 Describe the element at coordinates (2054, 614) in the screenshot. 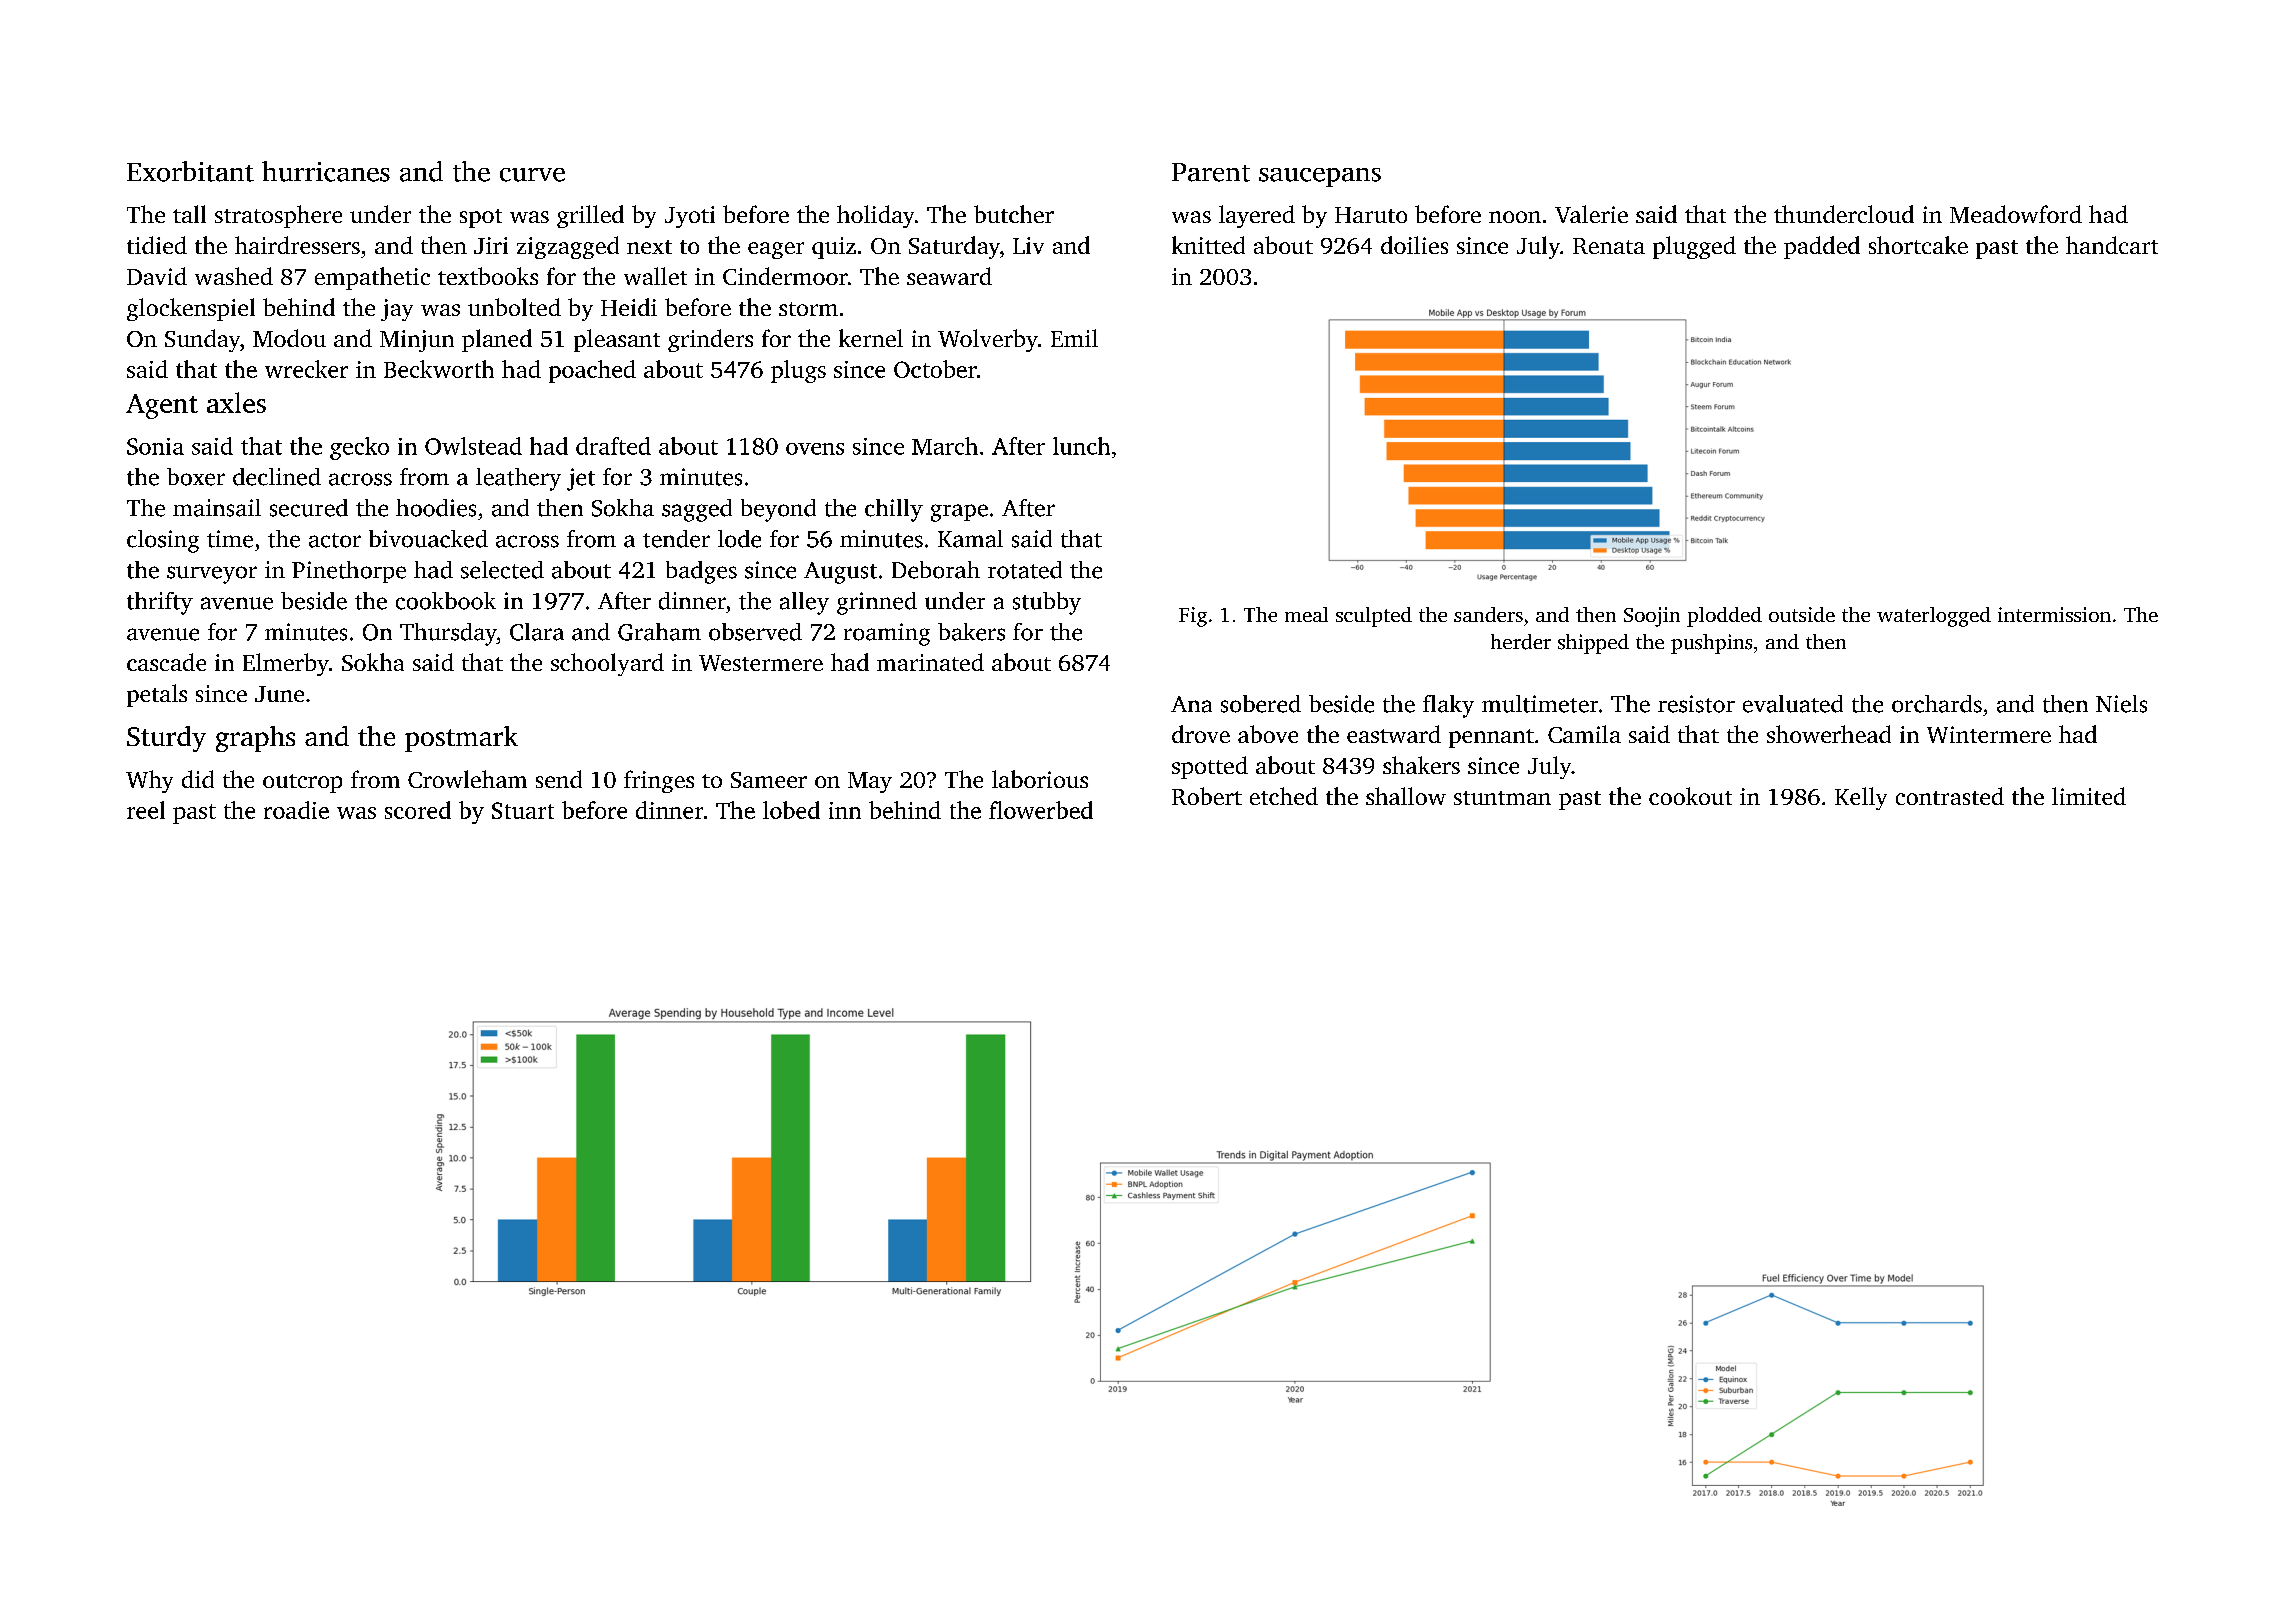

I see `intermission` at that location.
